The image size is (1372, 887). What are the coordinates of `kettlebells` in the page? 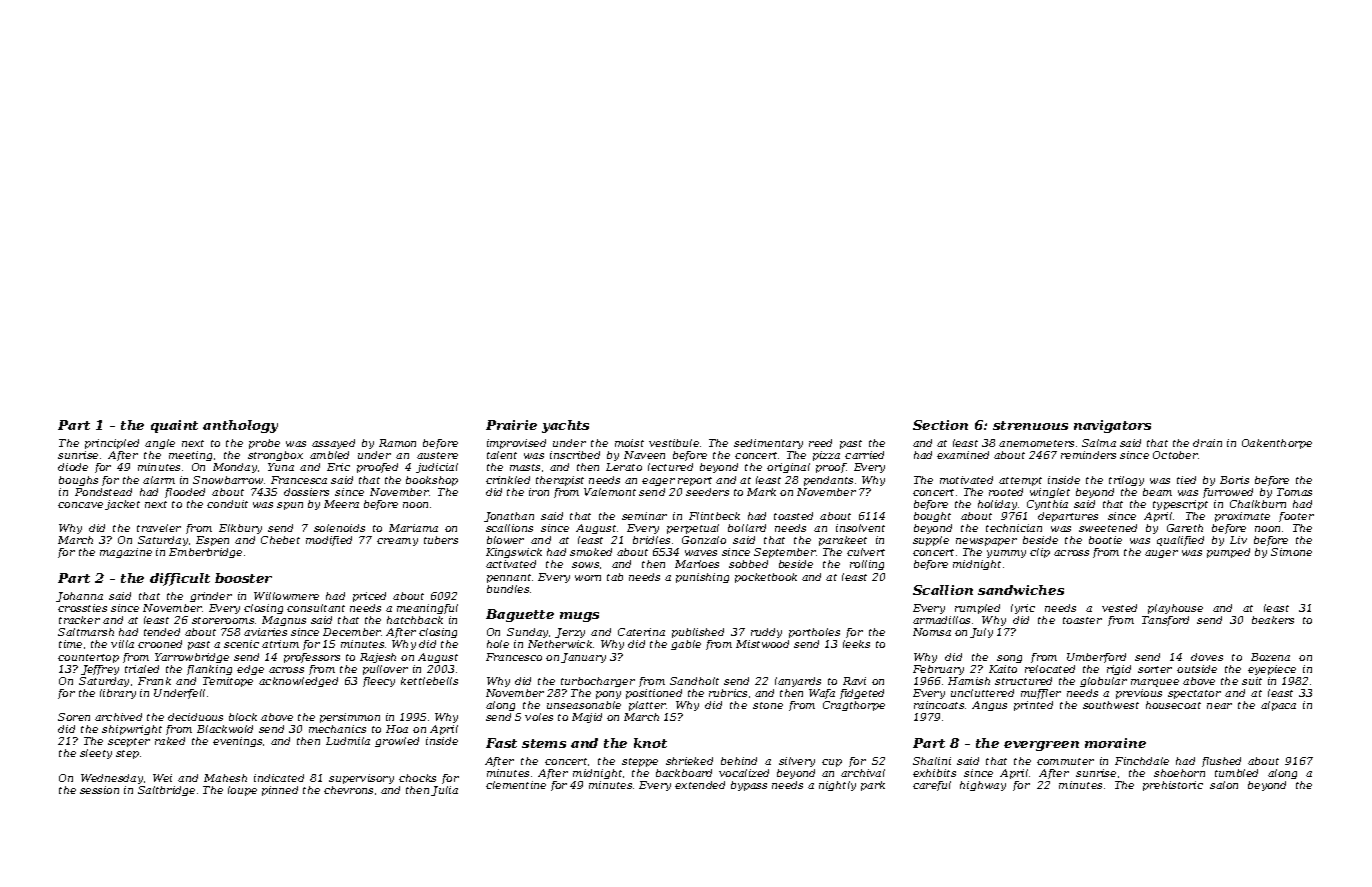 It's located at (429, 681).
